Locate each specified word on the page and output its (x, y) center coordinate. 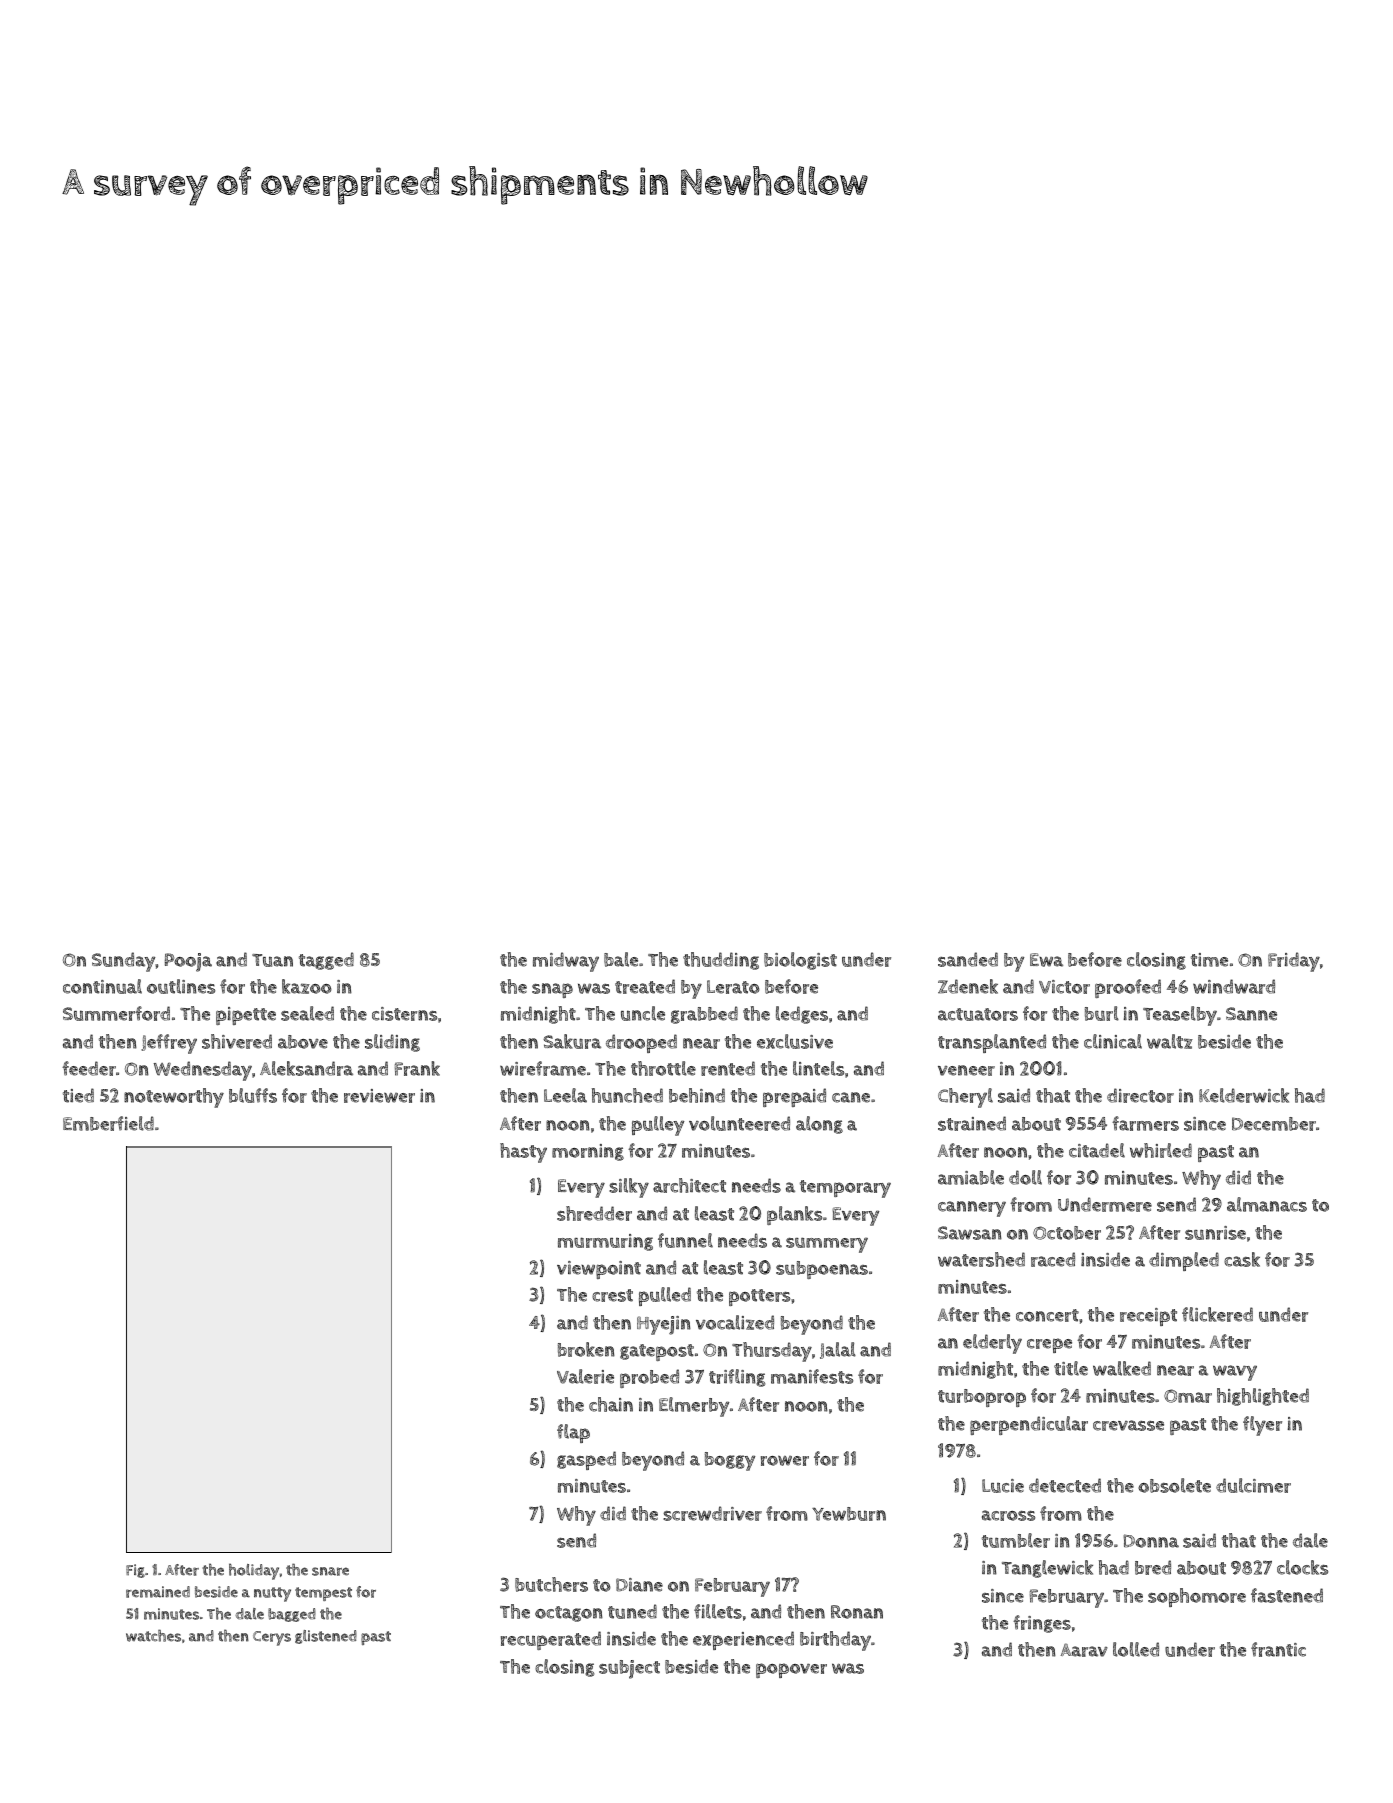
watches (153, 1635)
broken (586, 1349)
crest (612, 1295)
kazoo (307, 986)
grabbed (704, 1015)
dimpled (1184, 1261)
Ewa (1046, 960)
